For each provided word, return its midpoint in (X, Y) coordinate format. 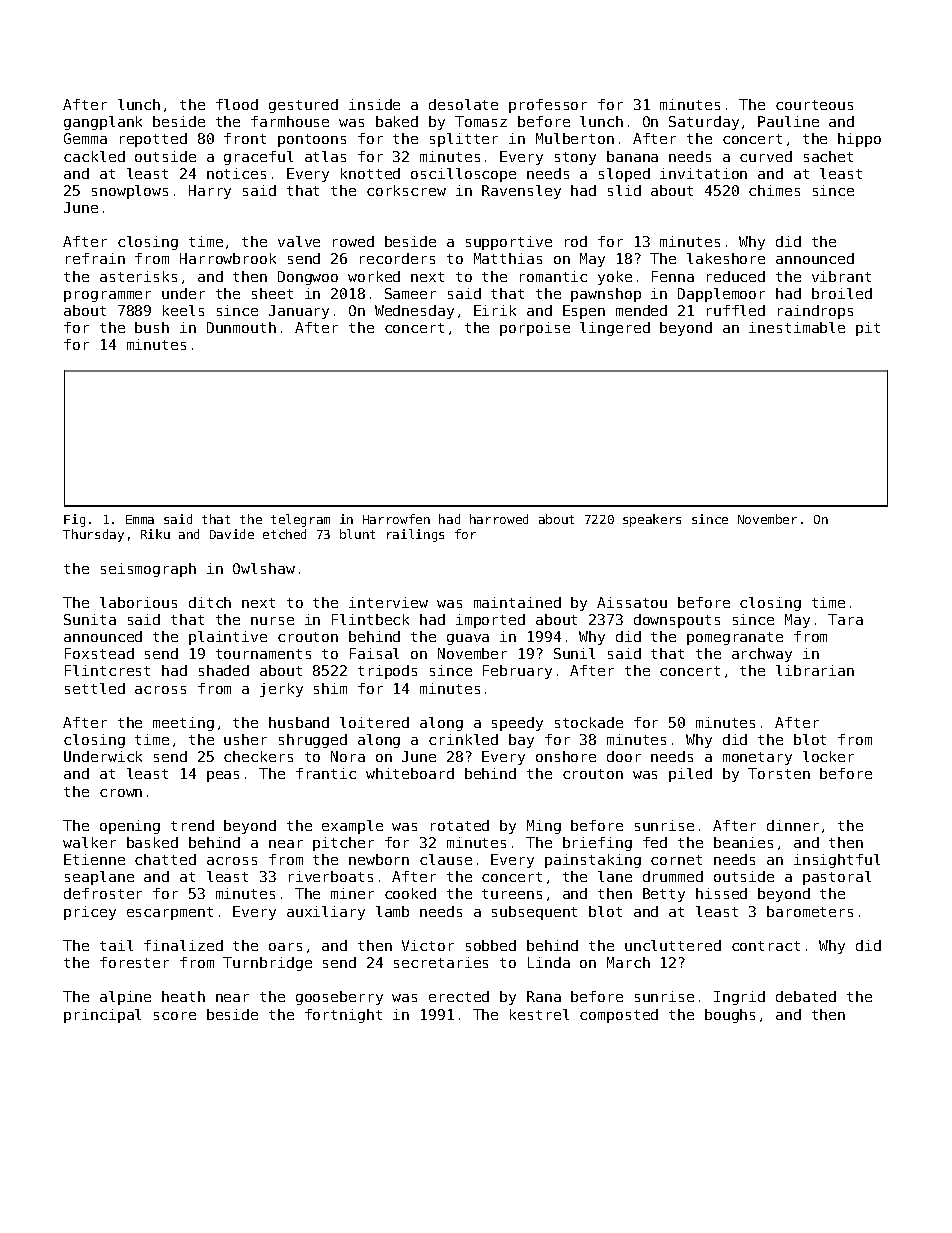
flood (237, 104)
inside (374, 104)
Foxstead (99, 653)
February (517, 672)
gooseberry (339, 998)
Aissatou (632, 602)
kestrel (539, 1014)
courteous (814, 105)
